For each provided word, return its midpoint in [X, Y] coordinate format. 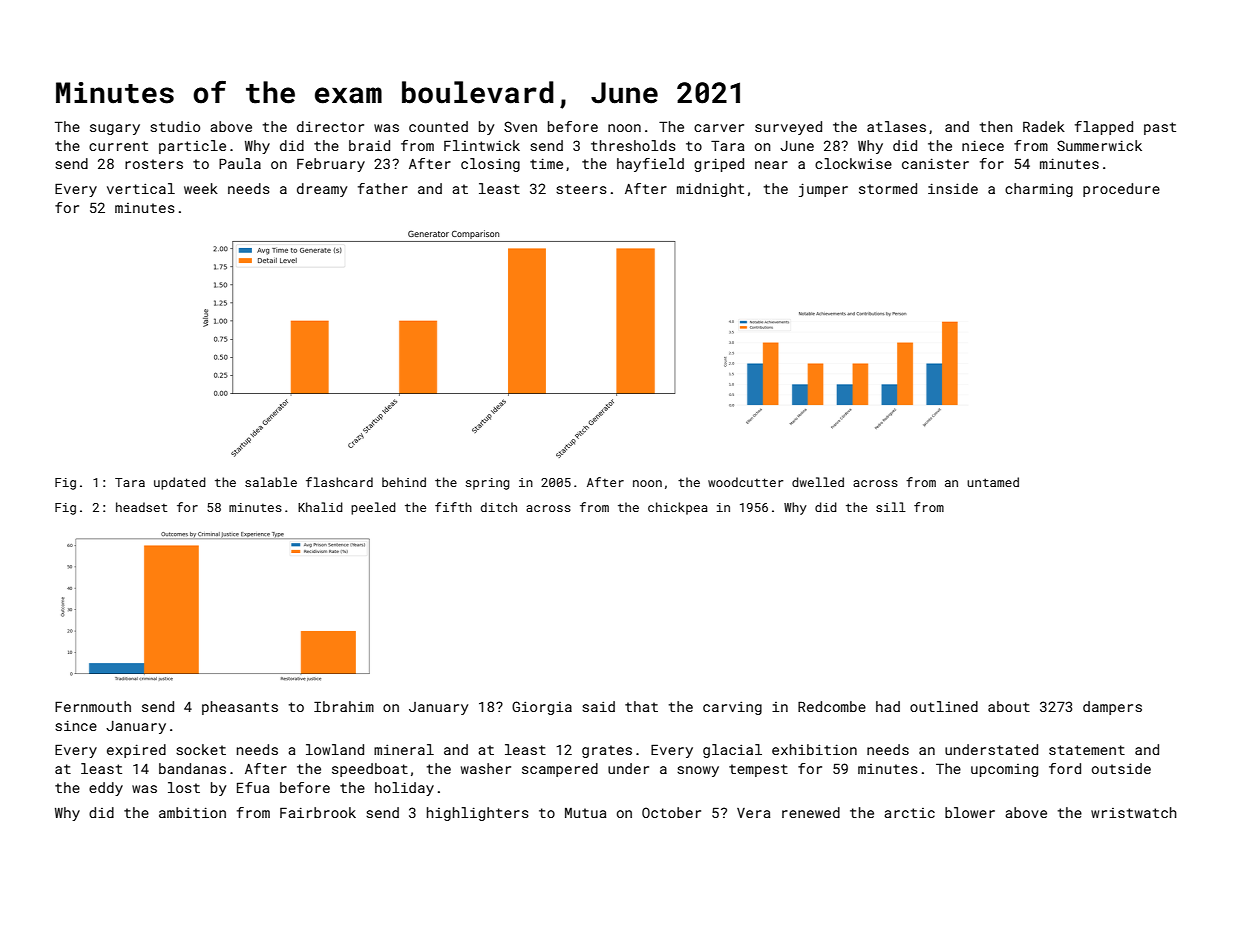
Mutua [585, 813]
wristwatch [1134, 812]
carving [732, 708]
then [996, 126]
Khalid [320, 507]
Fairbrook [318, 812]
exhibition [814, 749]
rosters [154, 164]
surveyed [788, 128]
